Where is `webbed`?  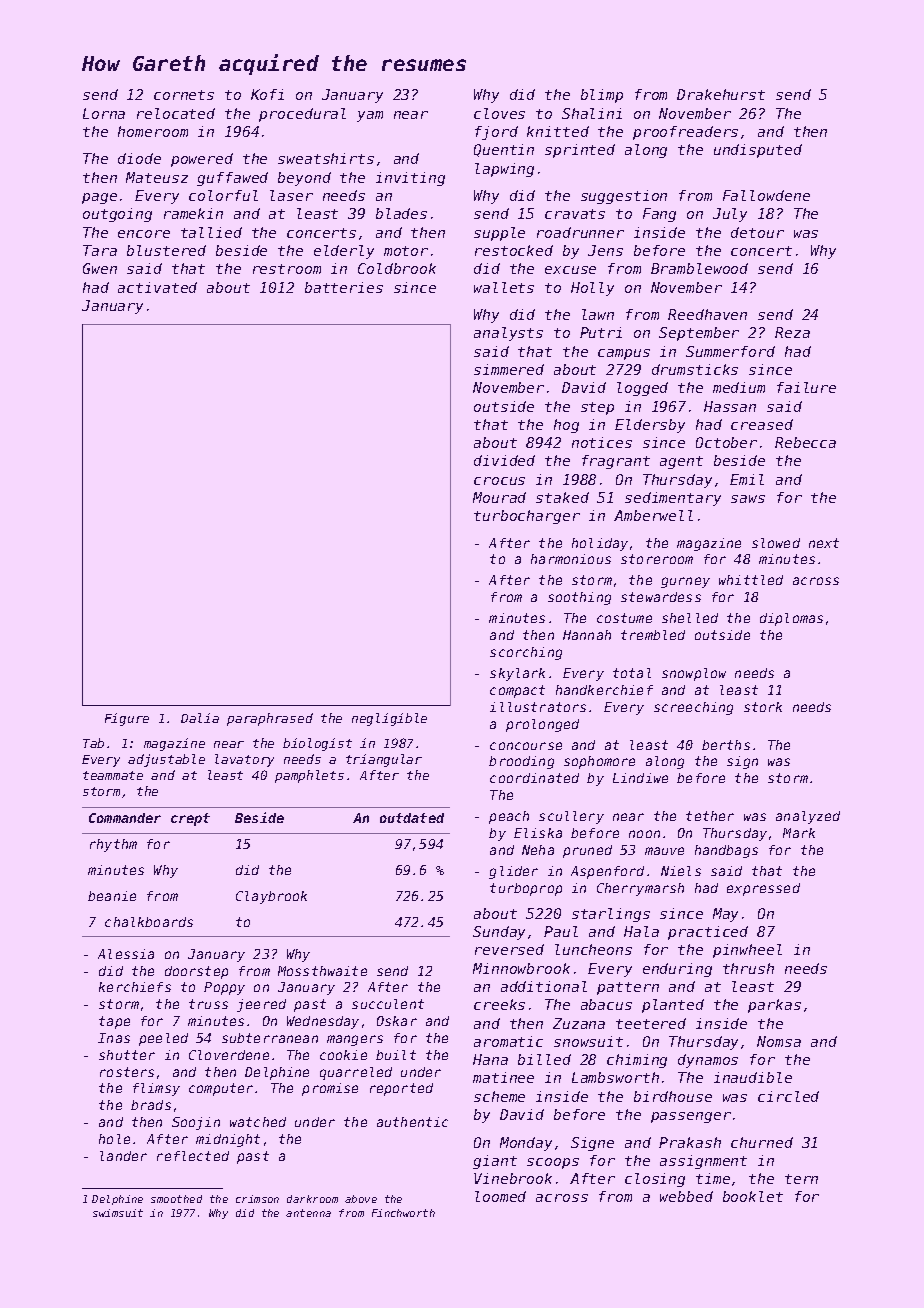
webbed is located at coordinates (686, 1196).
